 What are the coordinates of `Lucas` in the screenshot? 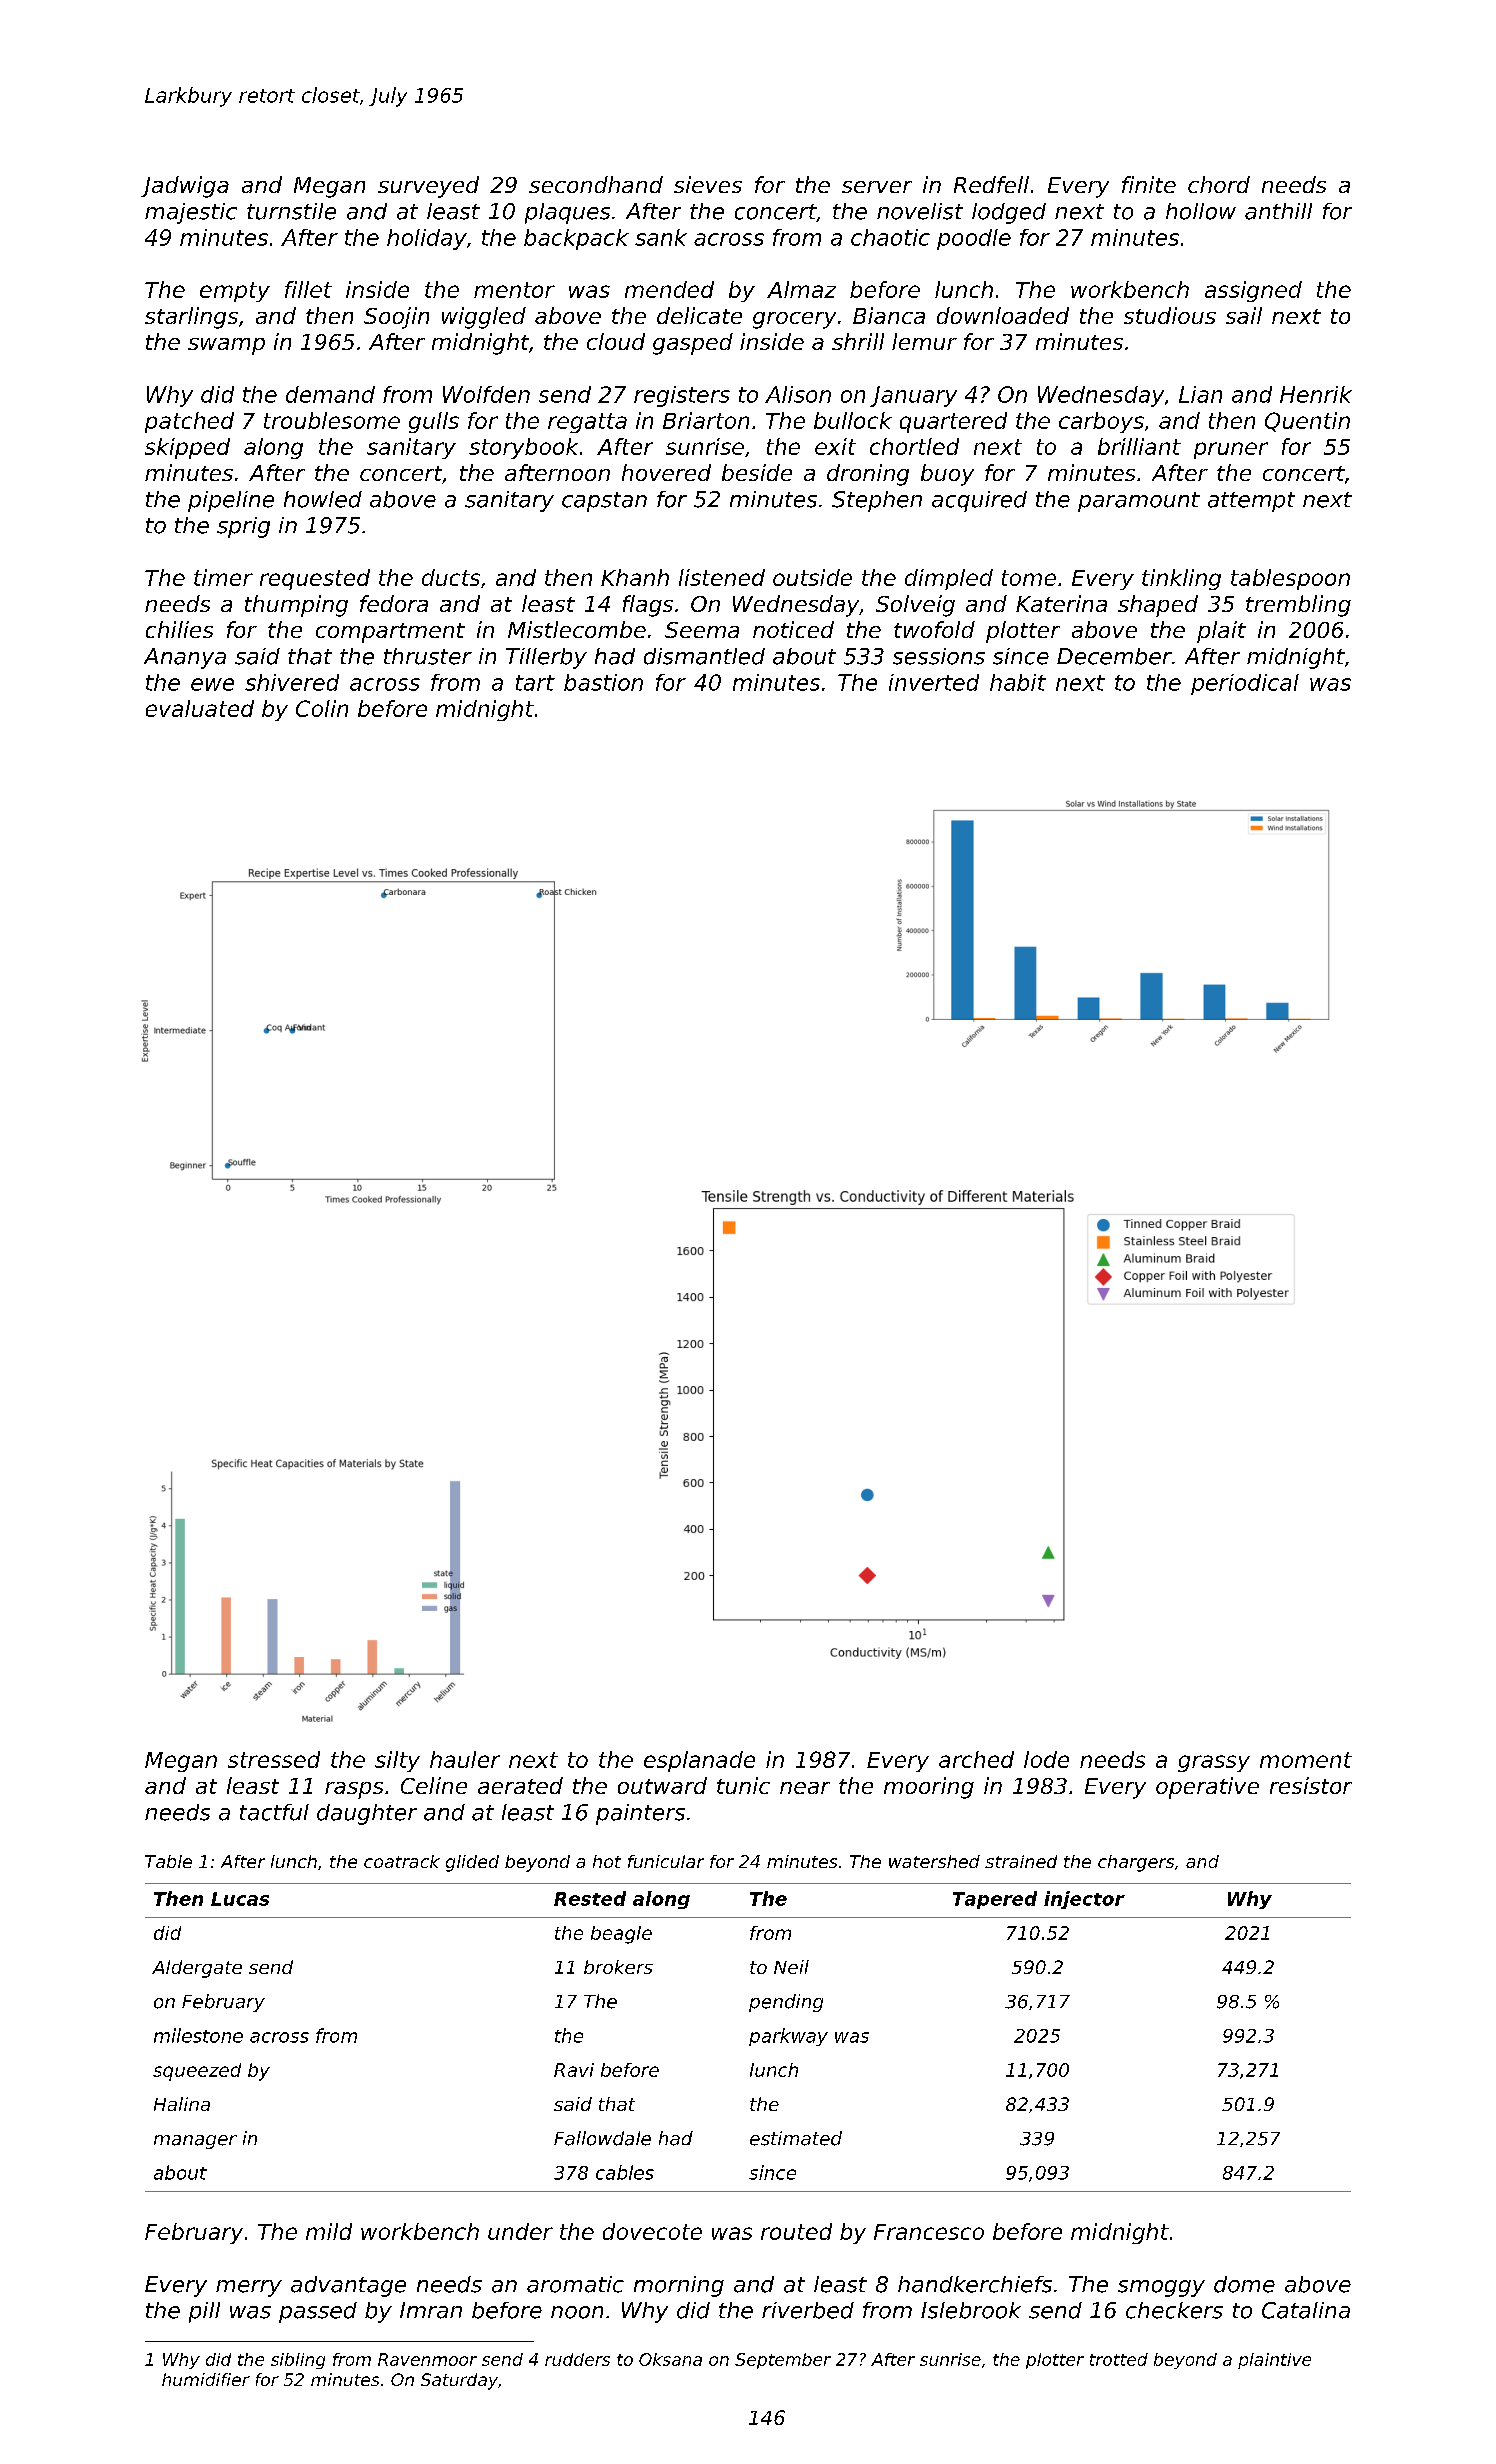 It's located at (240, 1899).
